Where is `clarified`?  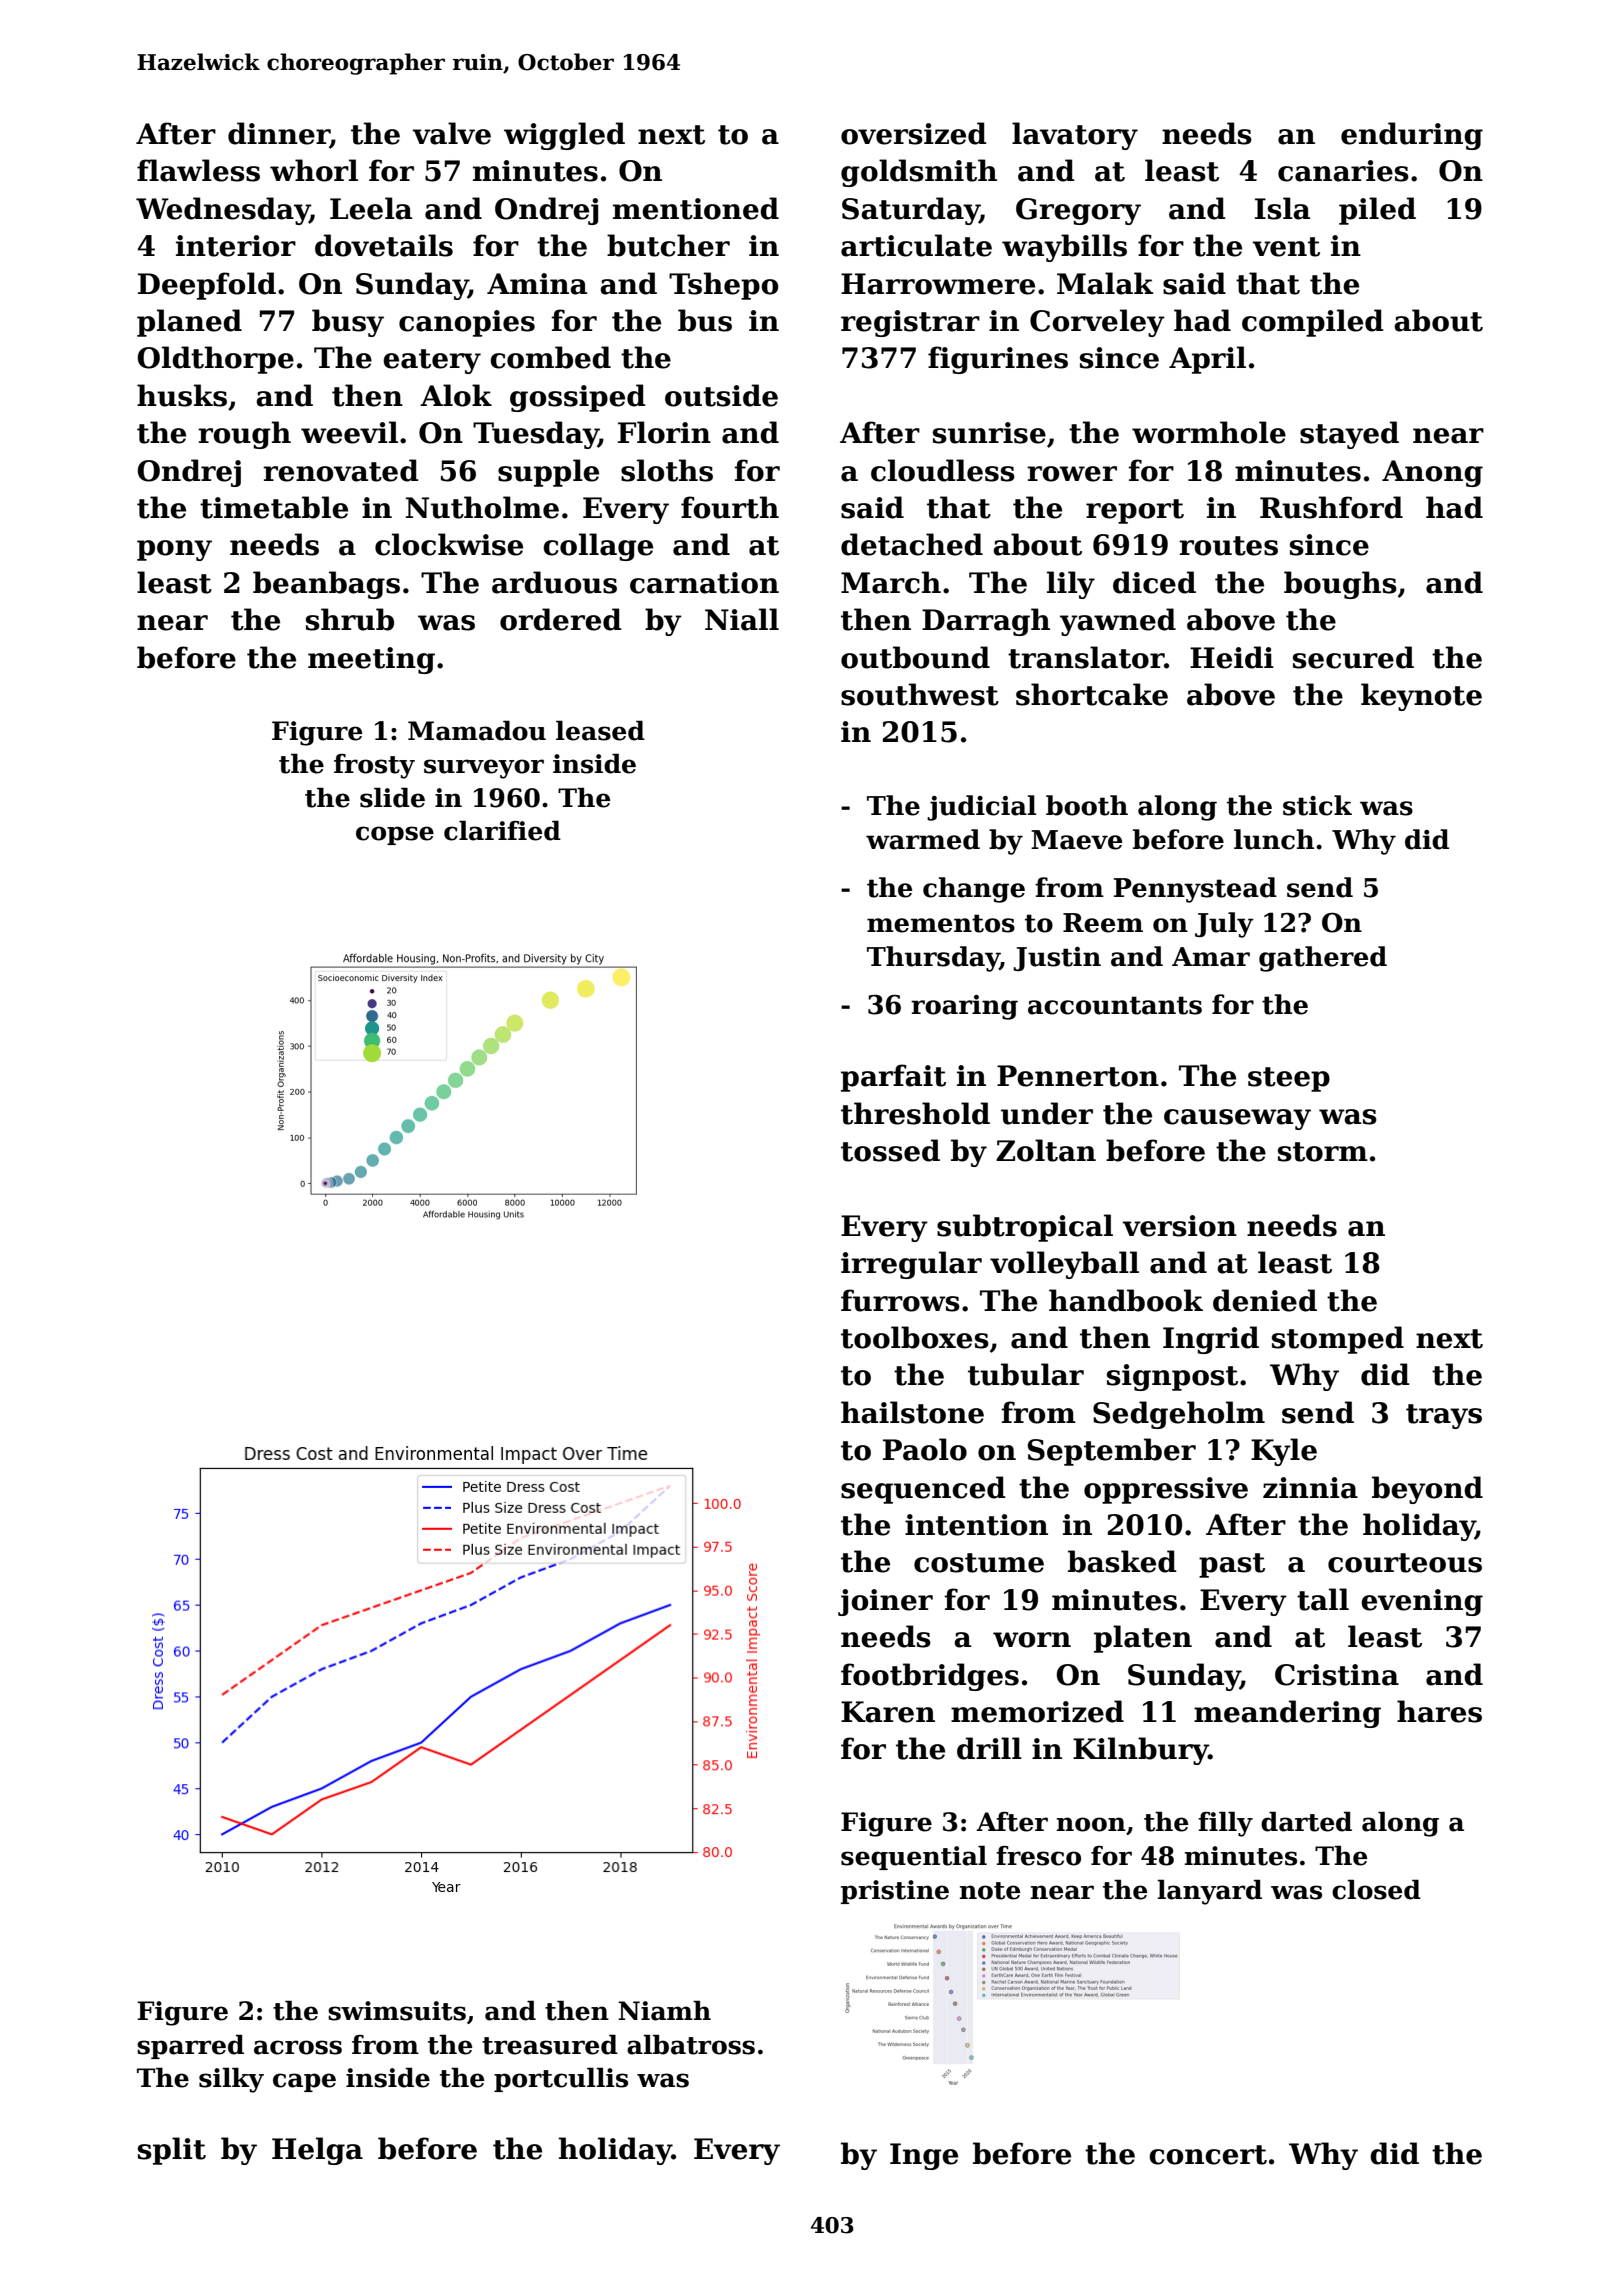 clarified is located at coordinates (502, 830).
